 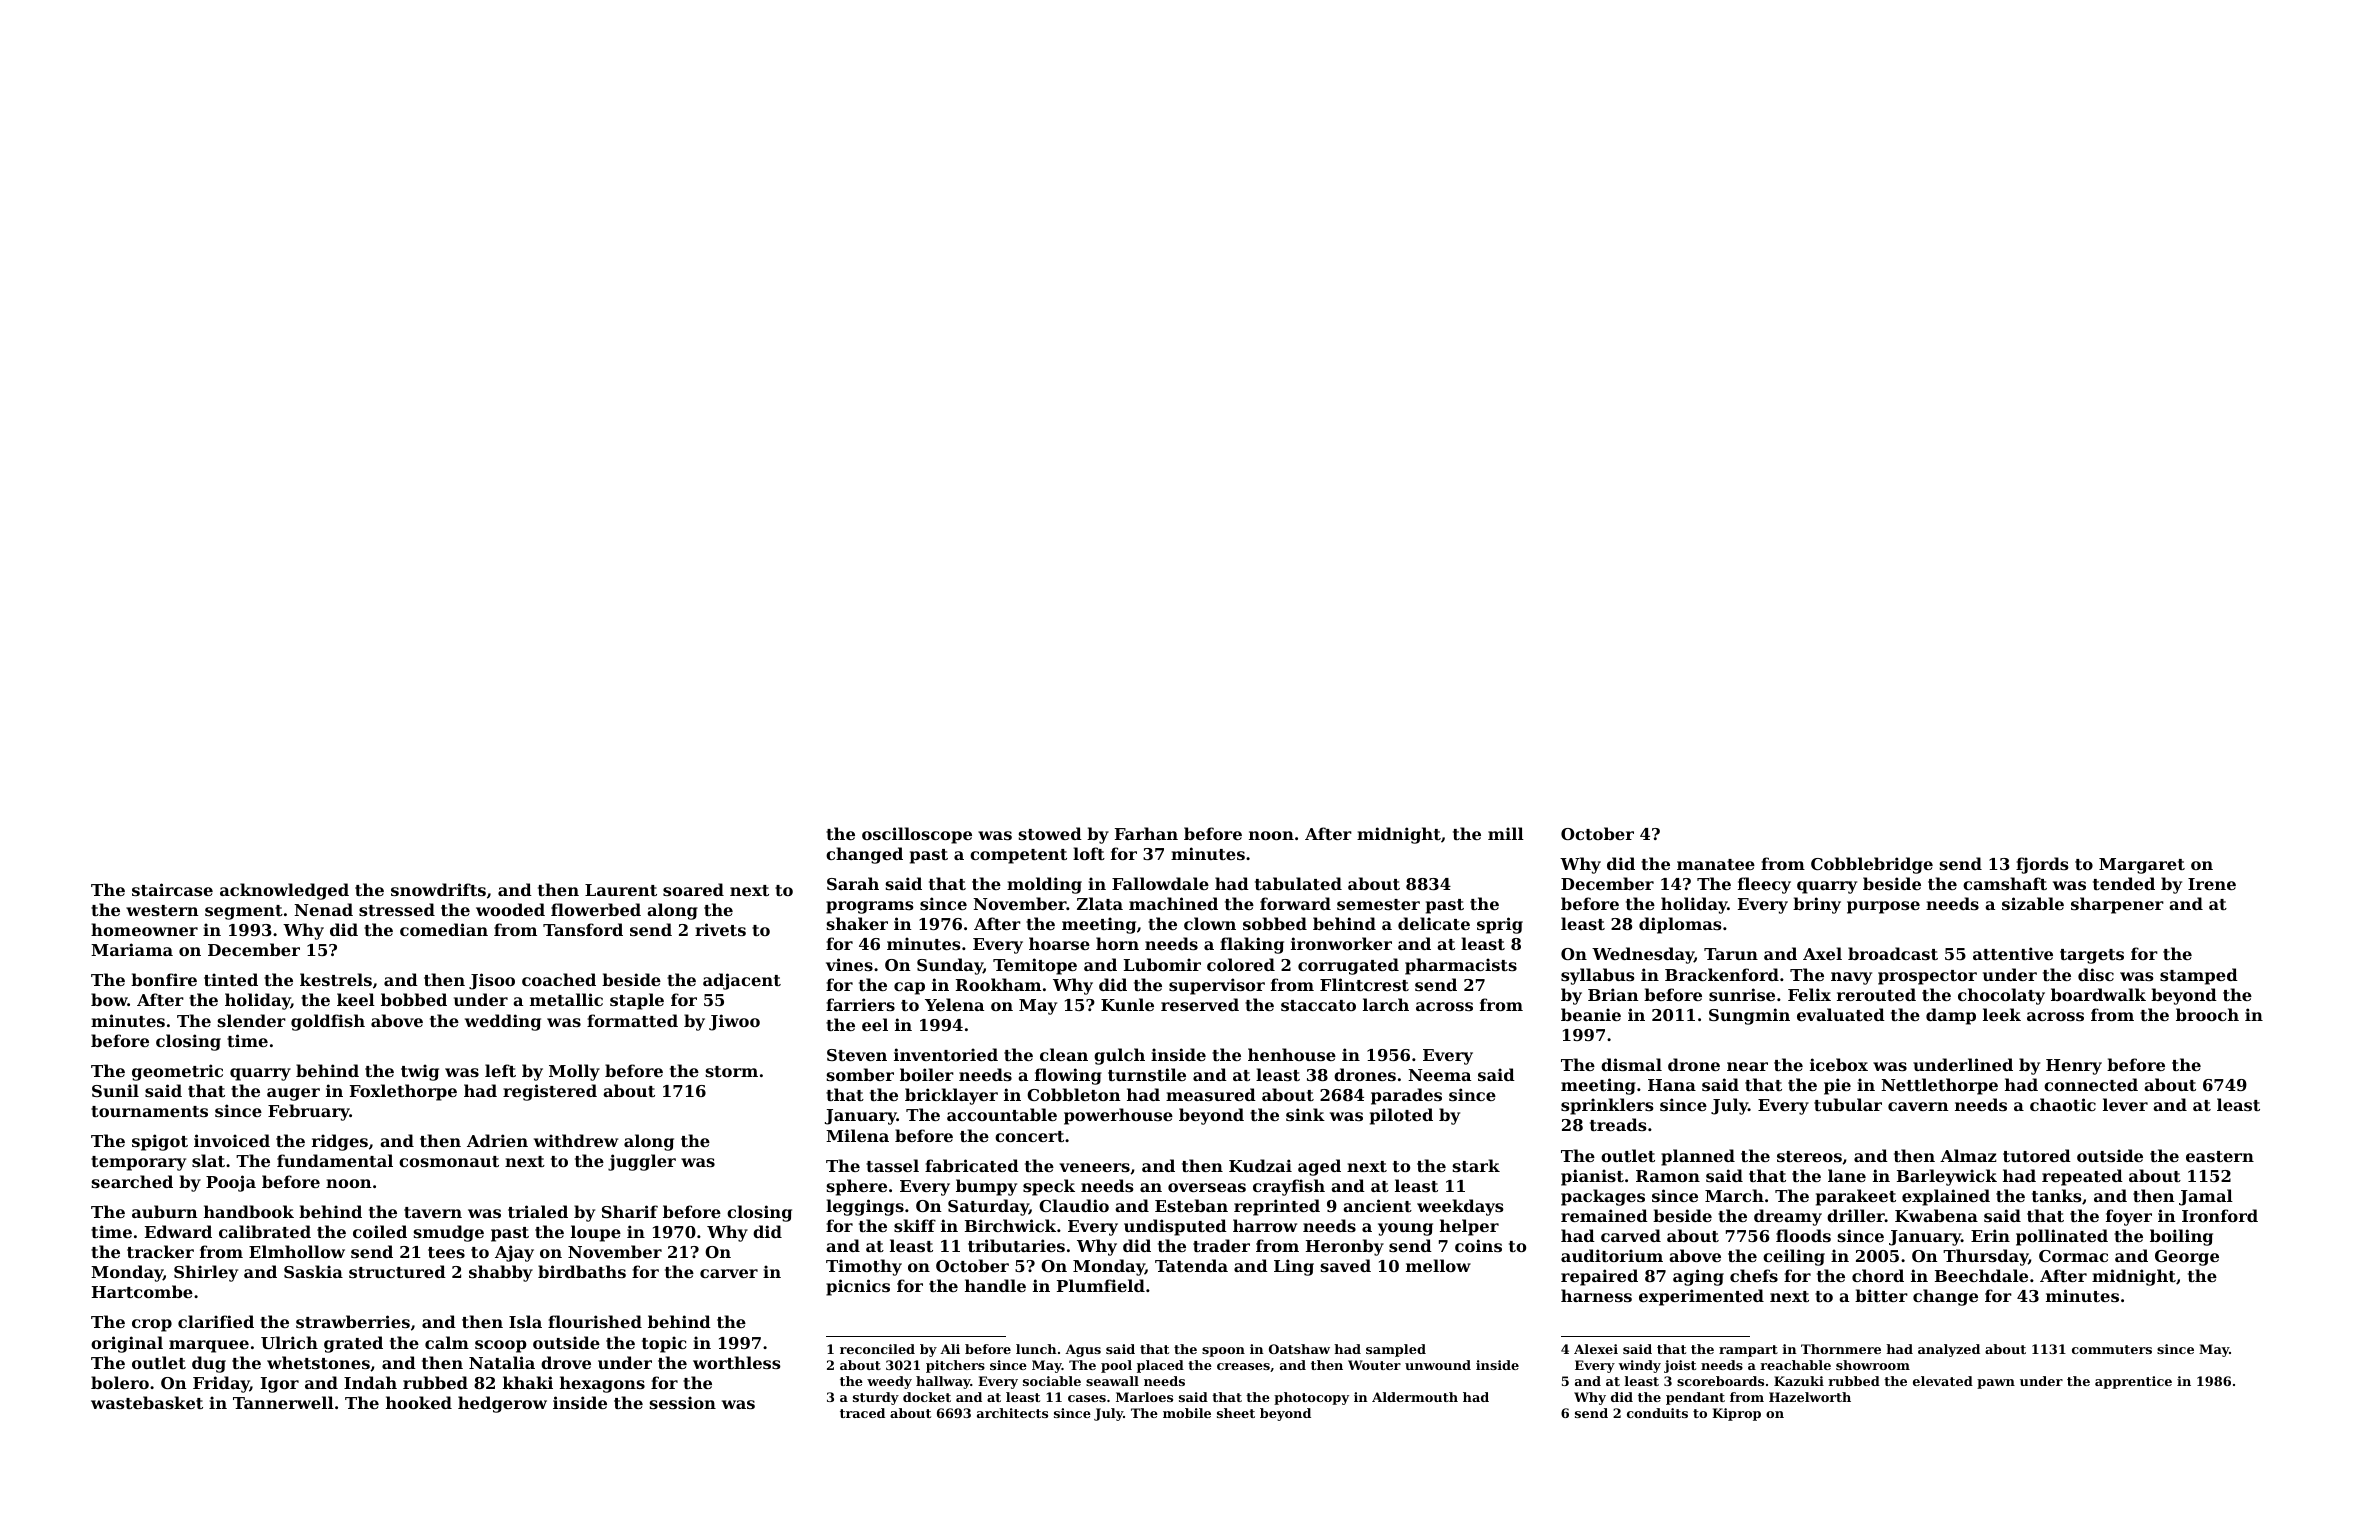 What do you see at coordinates (127, 1344) in the image?
I see `original` at bounding box center [127, 1344].
